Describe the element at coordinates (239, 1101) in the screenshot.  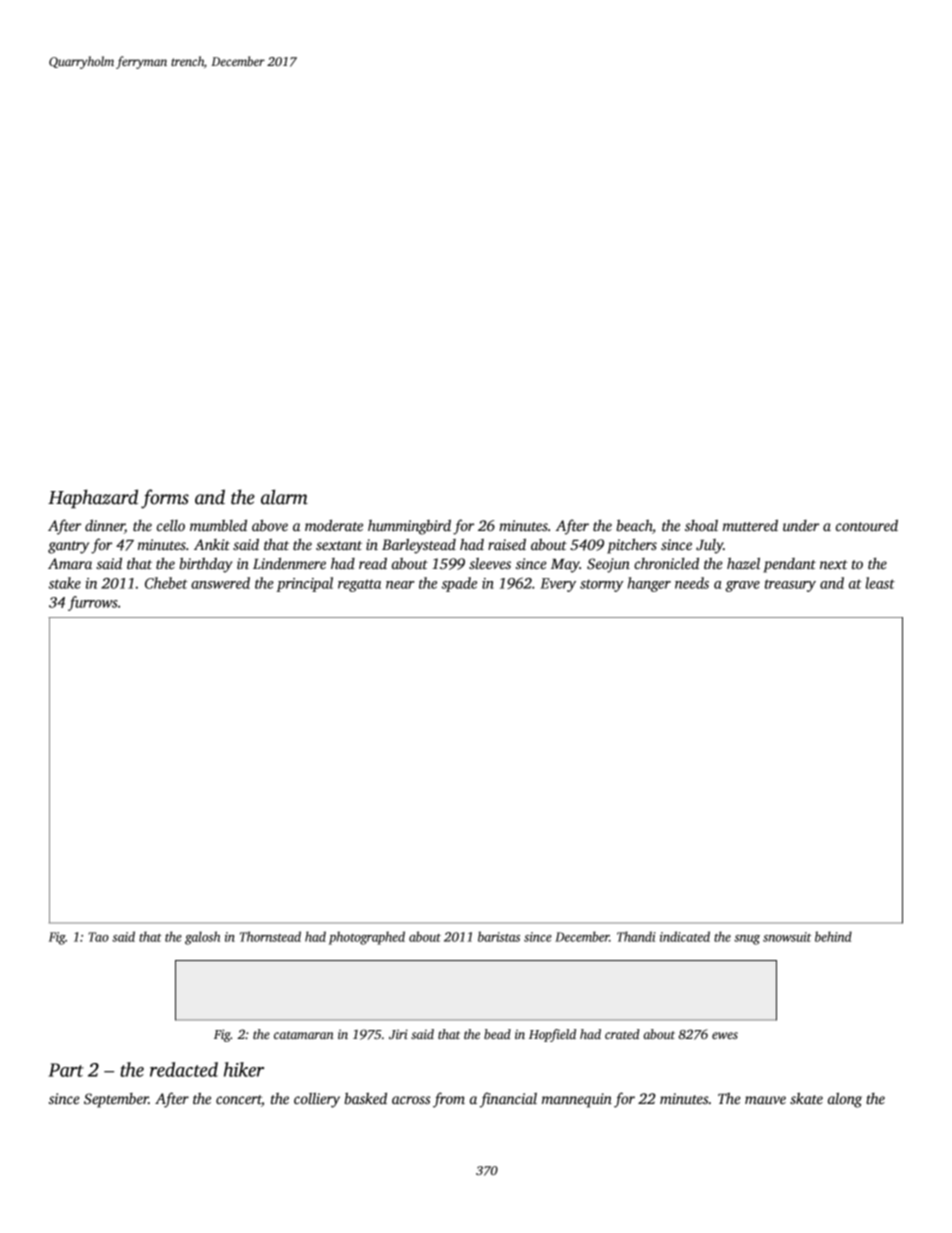
I see `concert` at that location.
